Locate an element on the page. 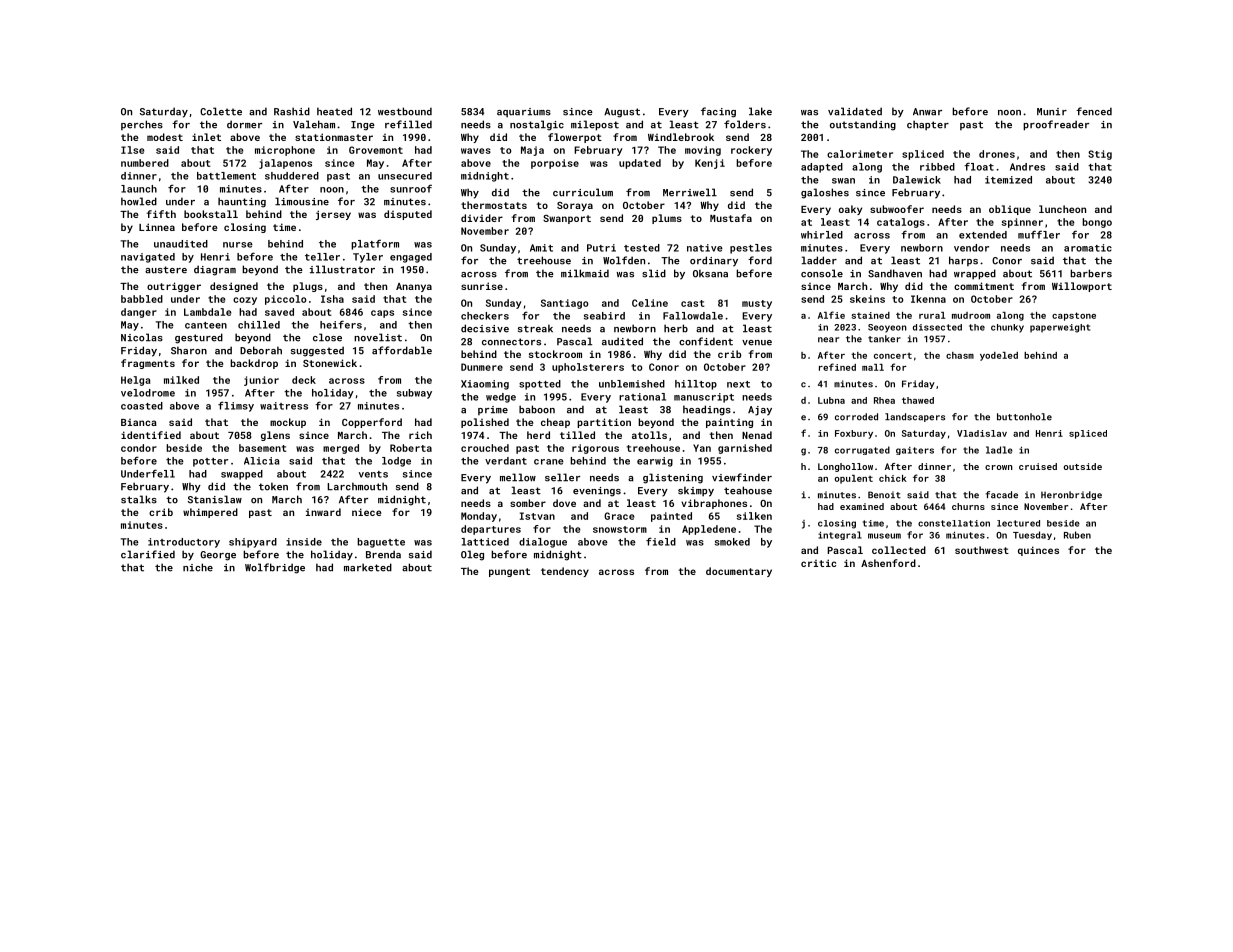  Wolfbridge is located at coordinates (275, 568).
